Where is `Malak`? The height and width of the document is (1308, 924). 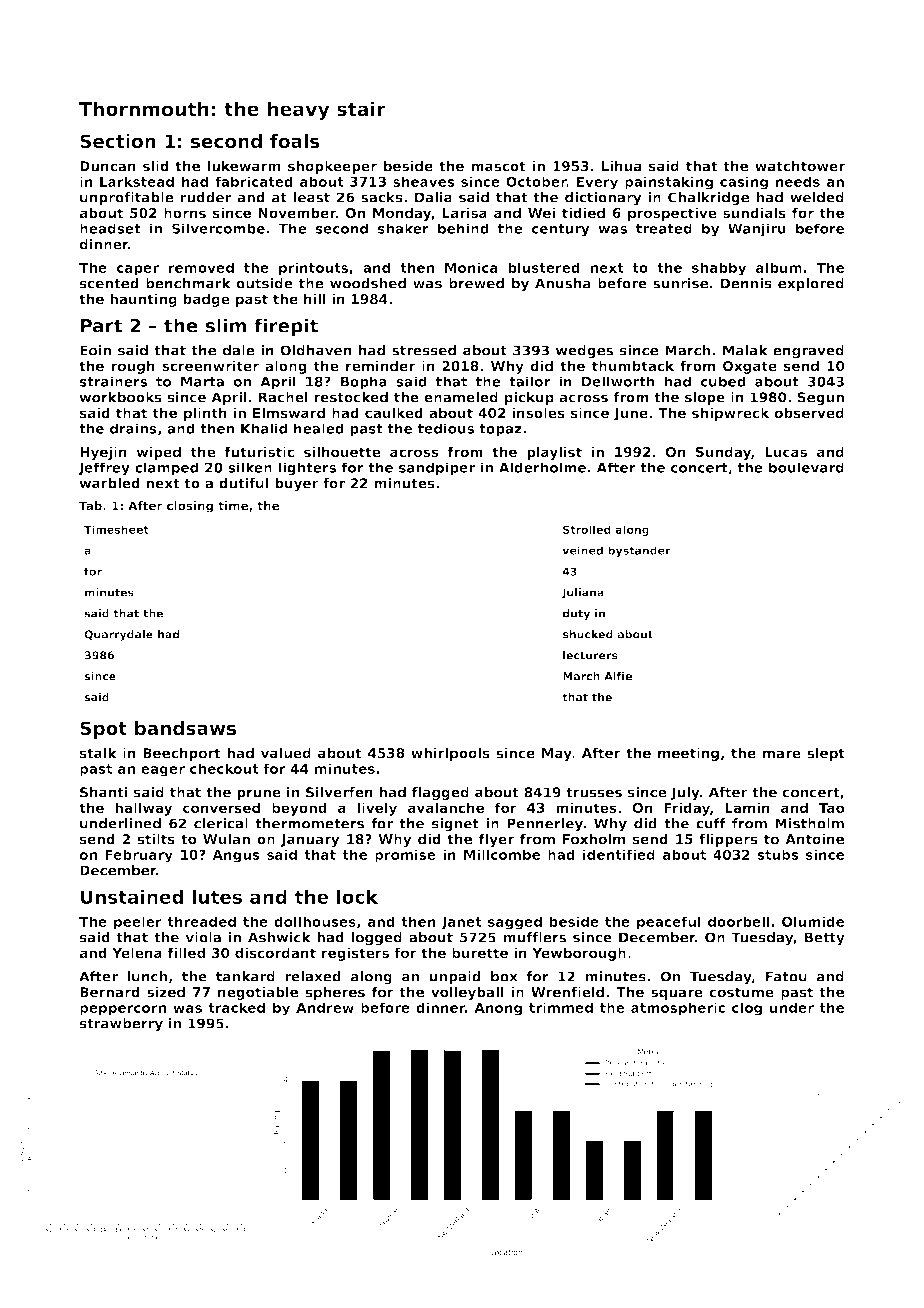
Malak is located at coordinates (745, 350).
